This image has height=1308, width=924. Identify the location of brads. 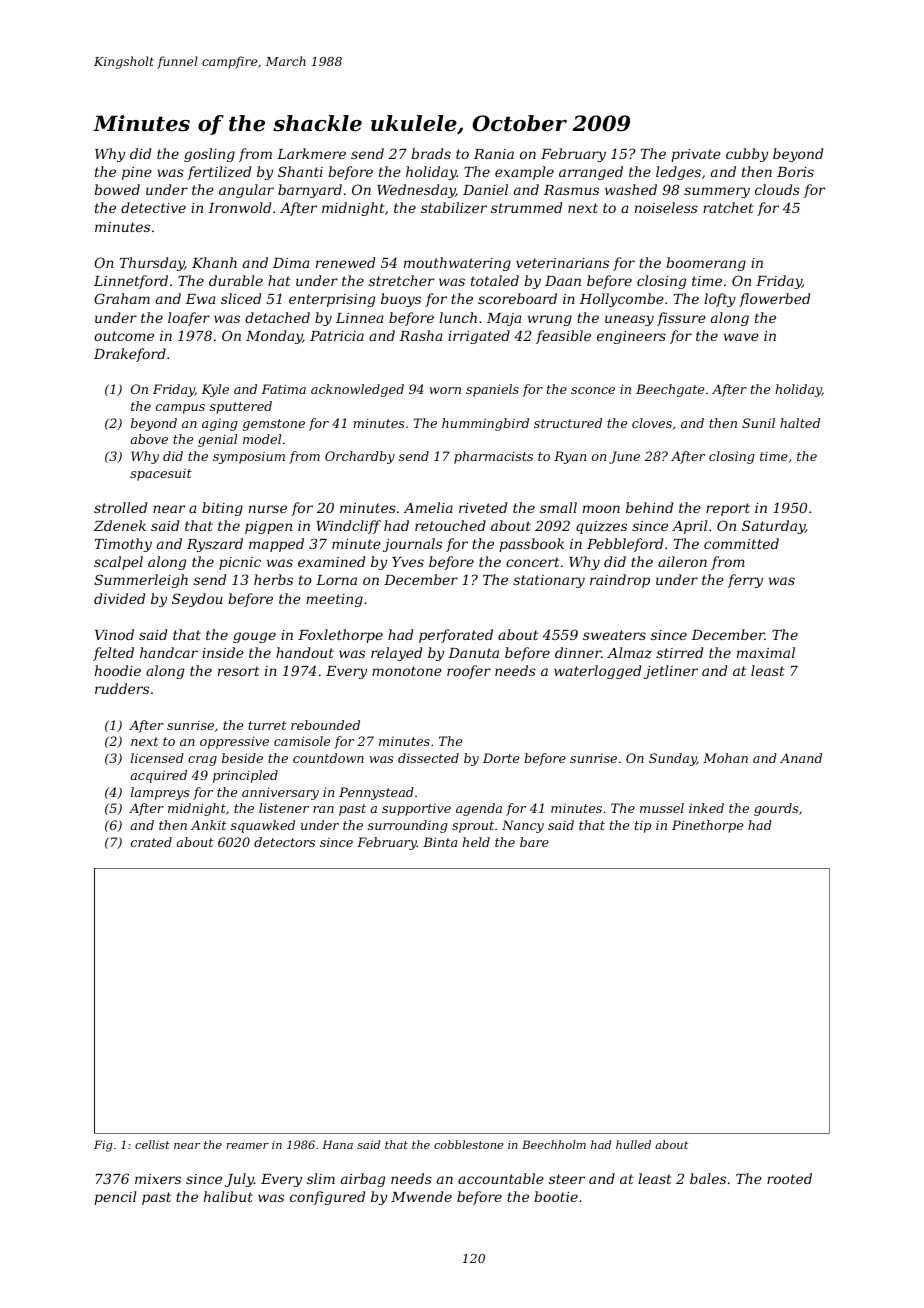
(431, 153).
